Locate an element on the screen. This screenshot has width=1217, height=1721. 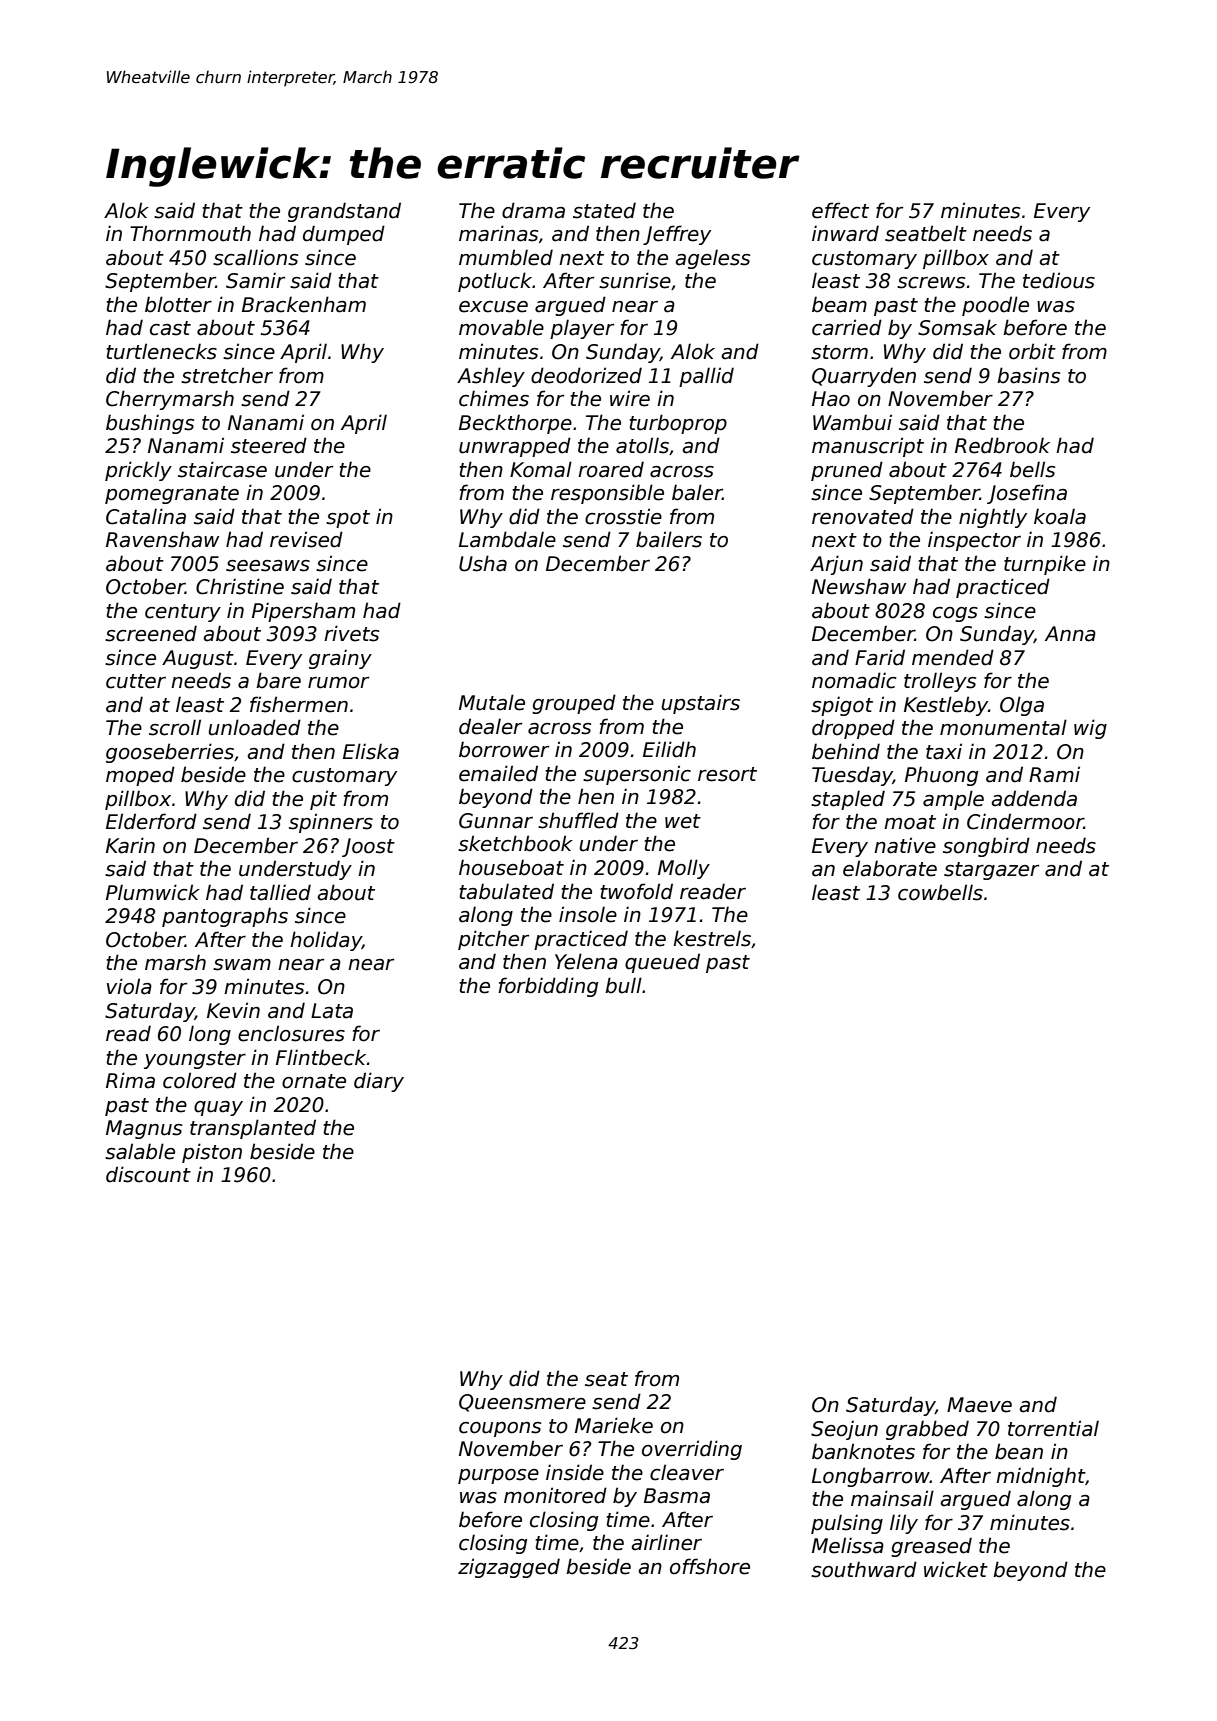
diary is located at coordinates (379, 1082).
